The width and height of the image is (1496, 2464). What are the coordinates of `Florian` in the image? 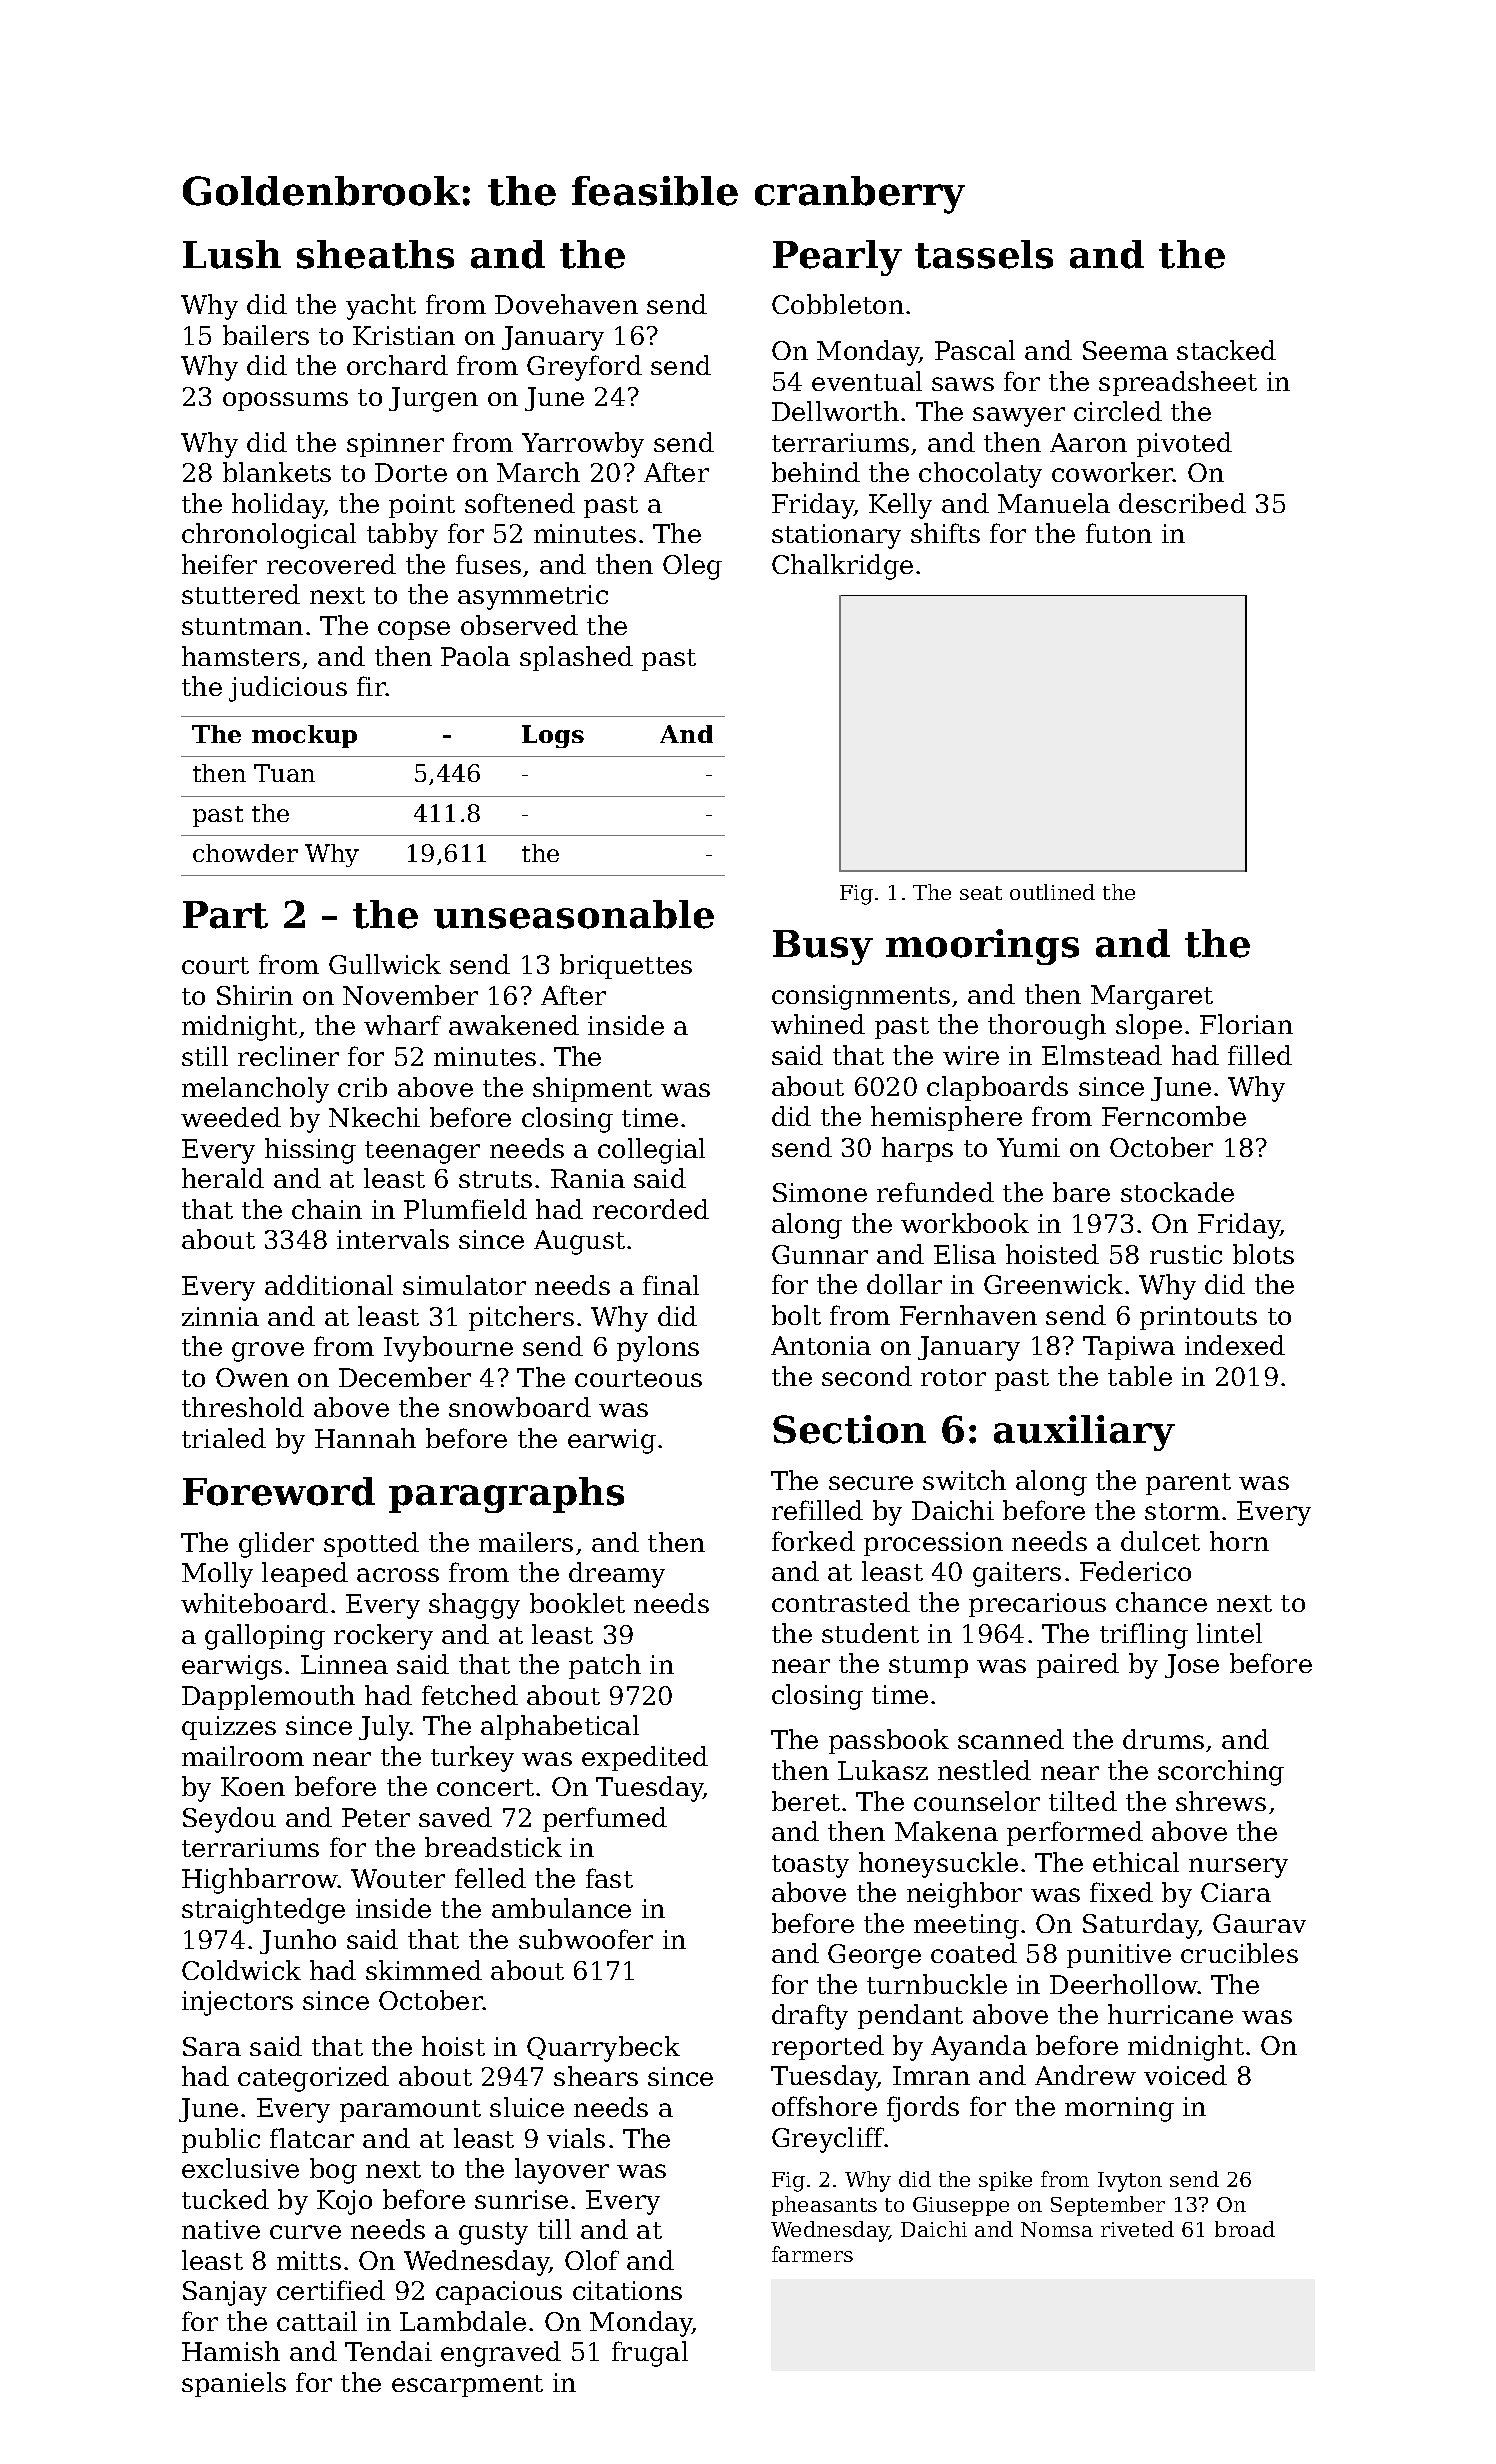 It's located at (1246, 1024).
